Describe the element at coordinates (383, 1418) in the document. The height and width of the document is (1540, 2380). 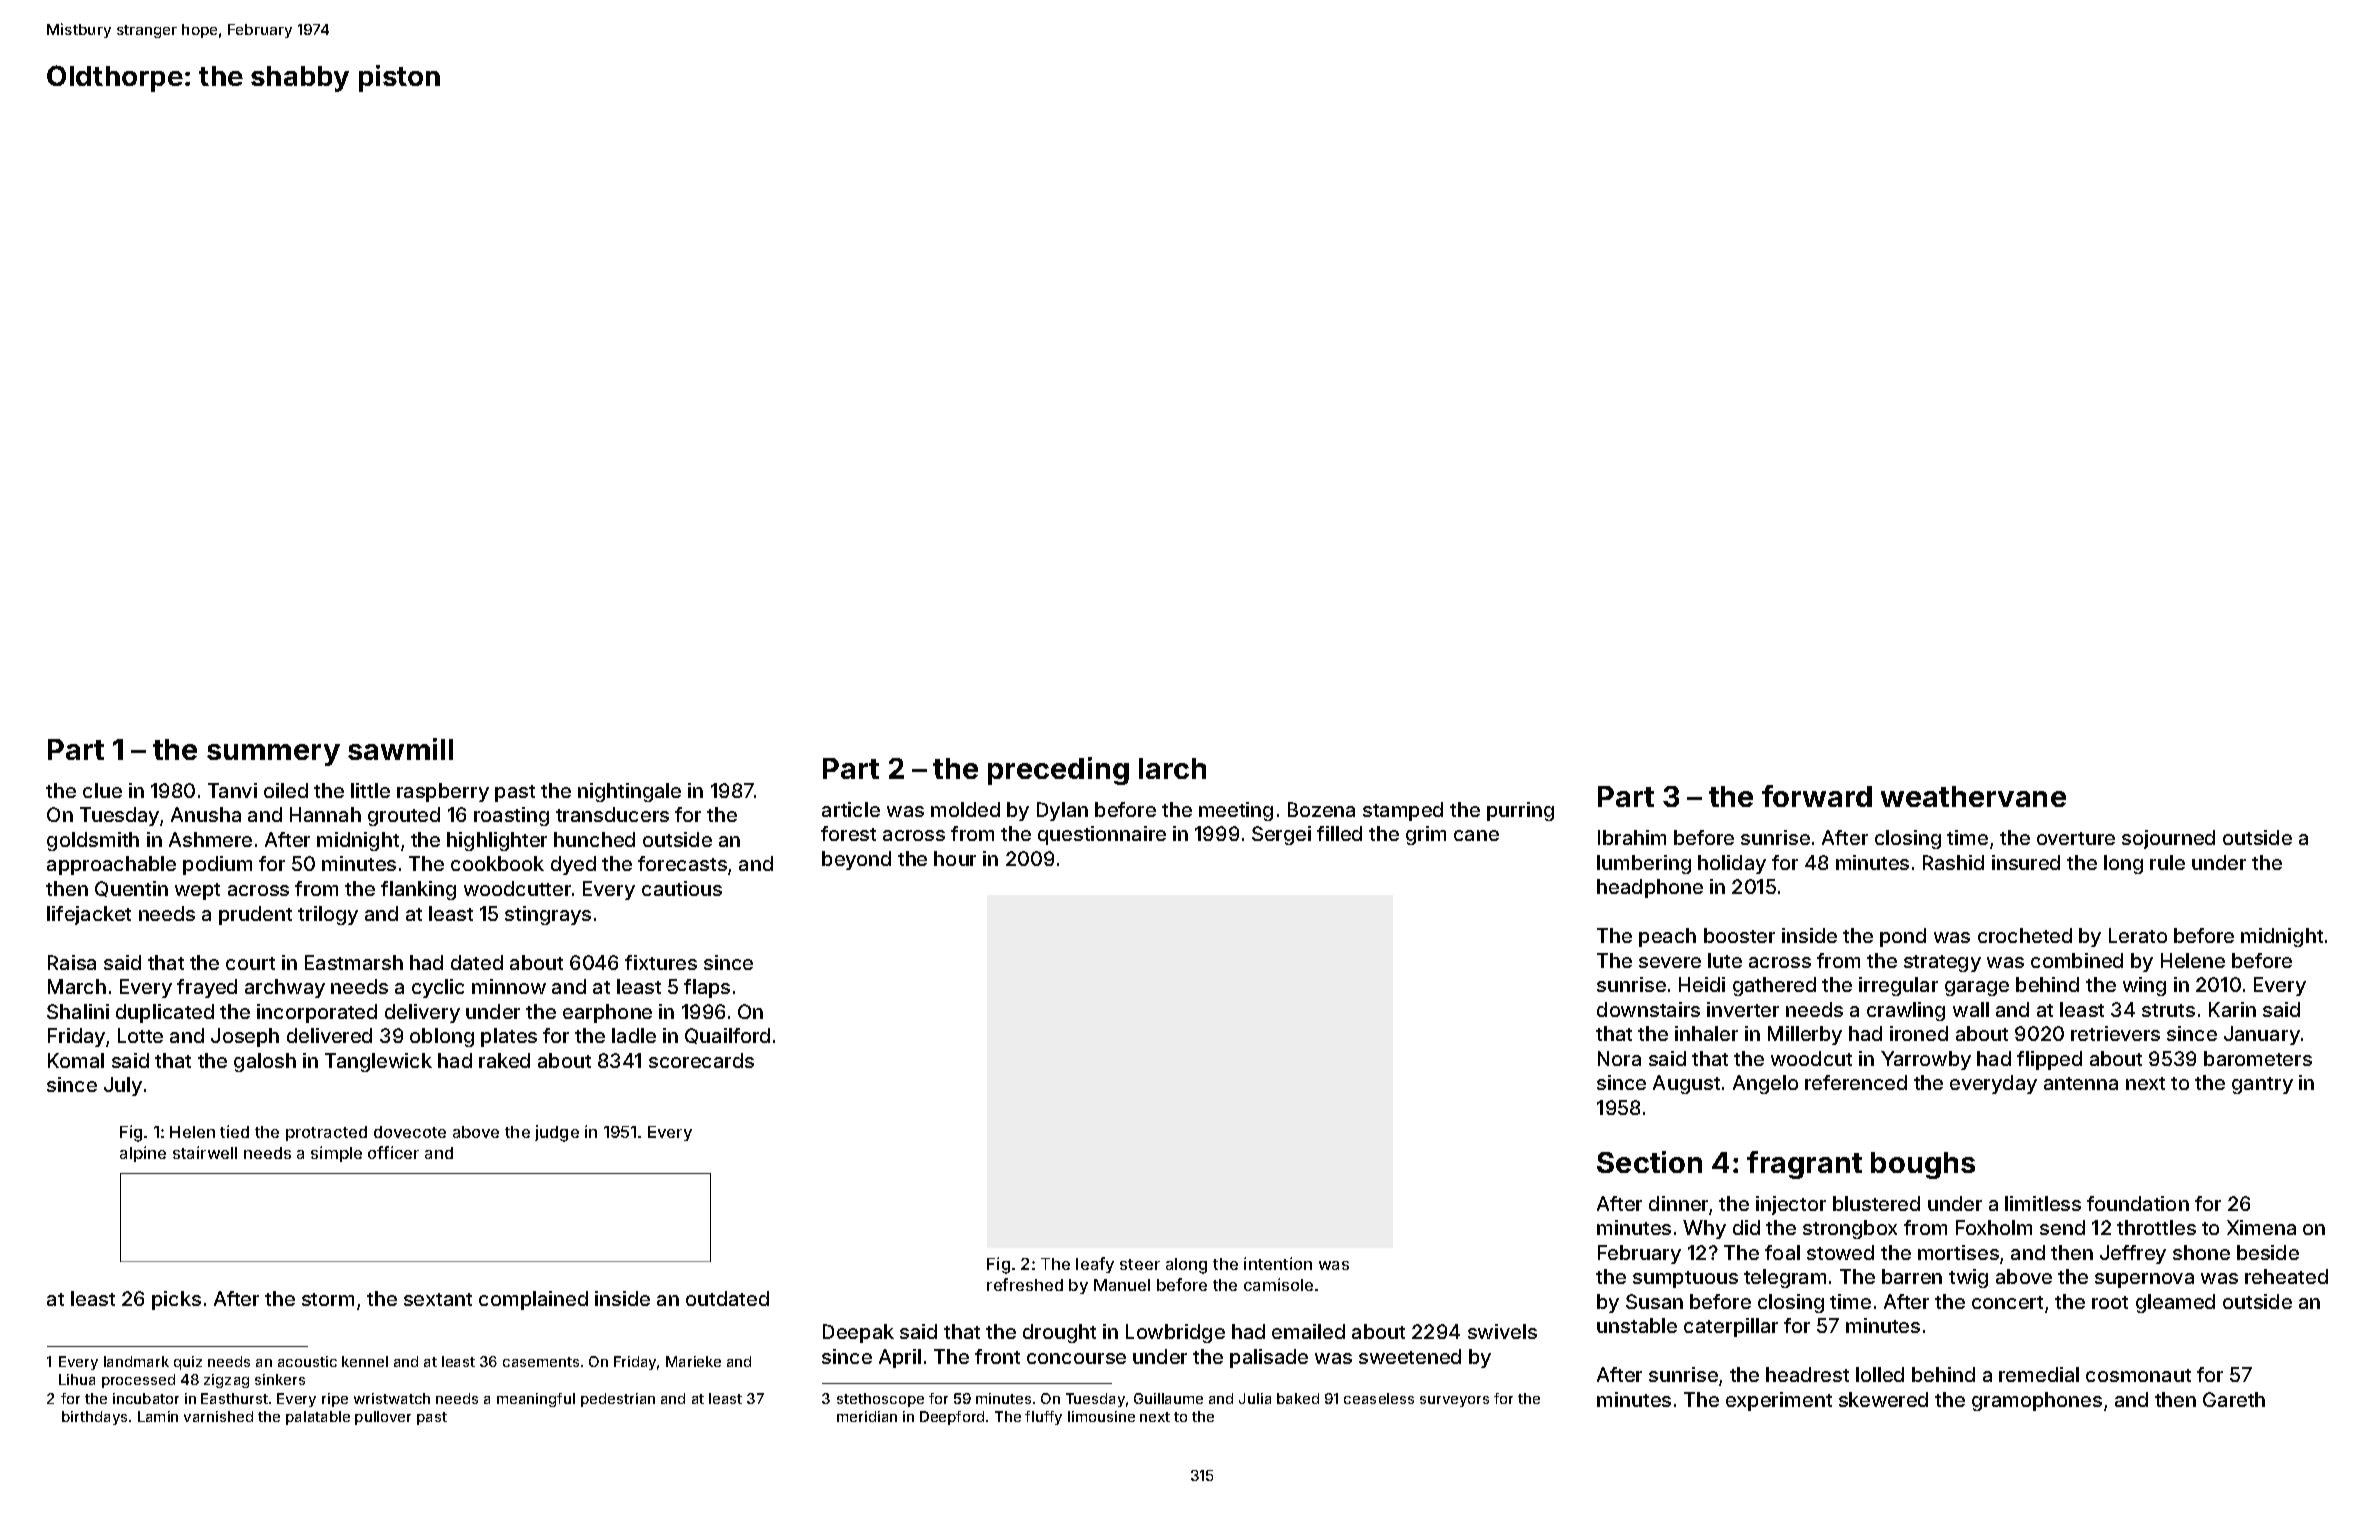
I see `pullover` at that location.
